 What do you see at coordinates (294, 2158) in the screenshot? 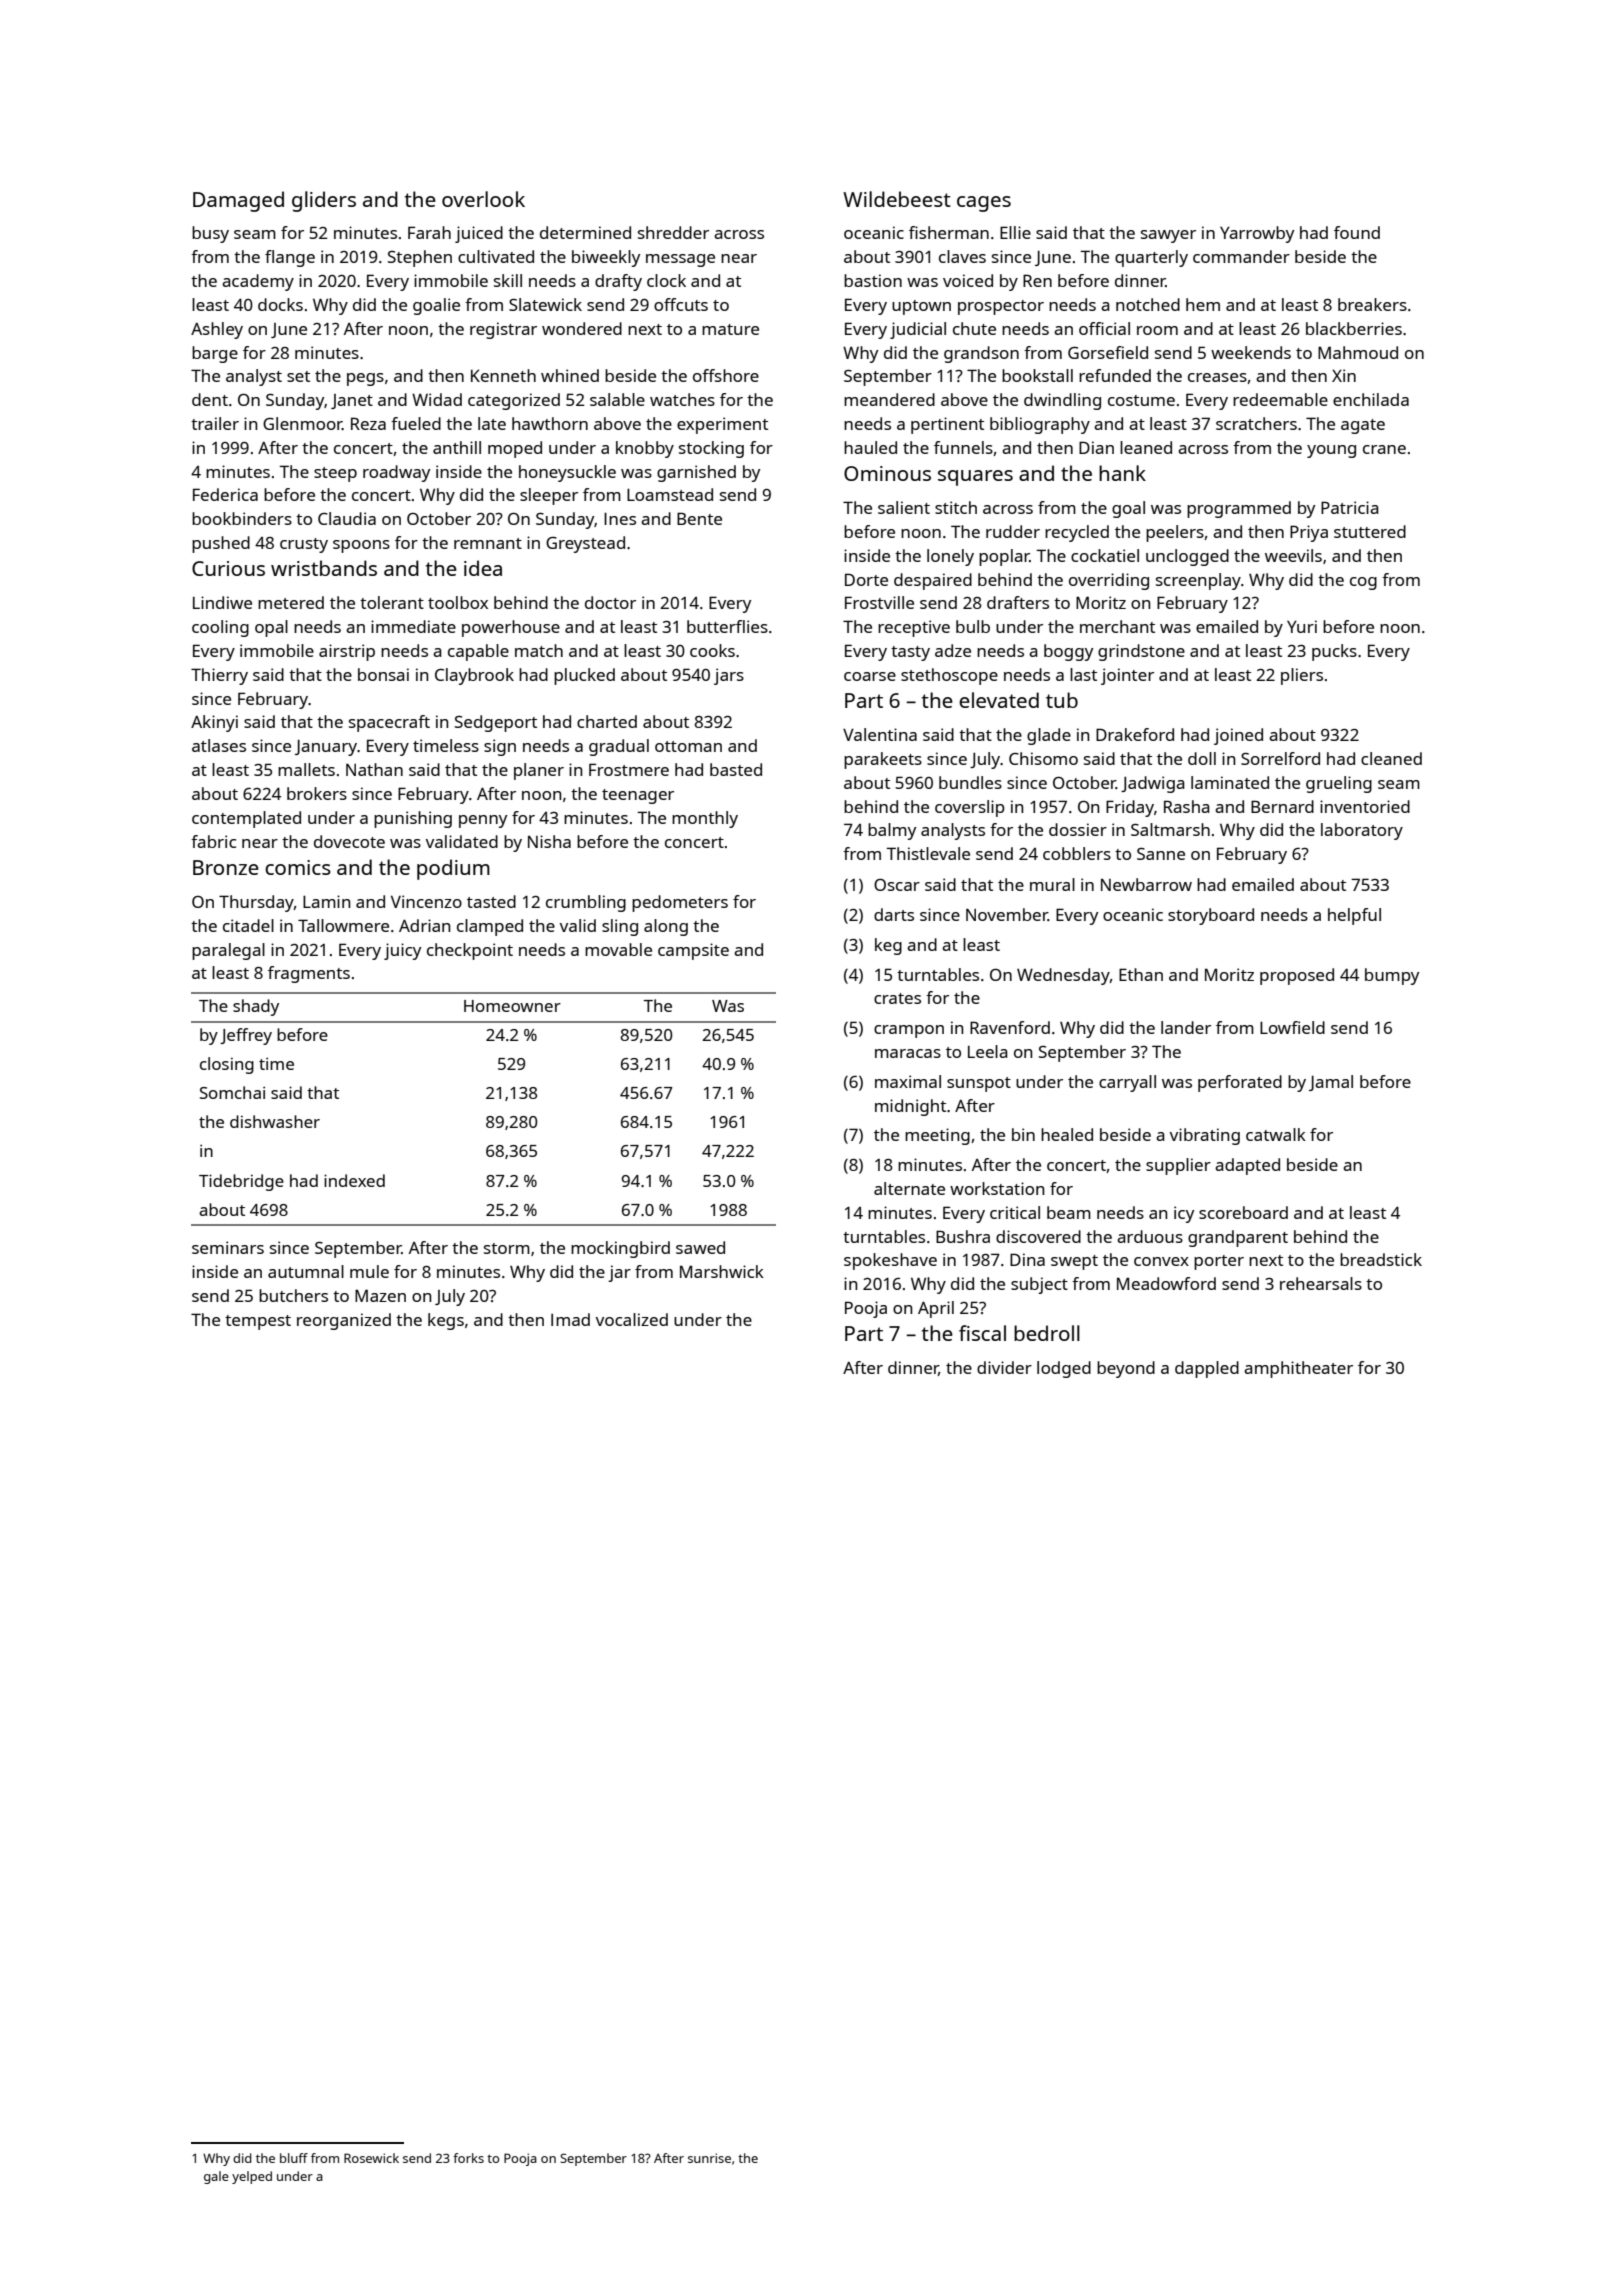
I see `bluff` at bounding box center [294, 2158].
